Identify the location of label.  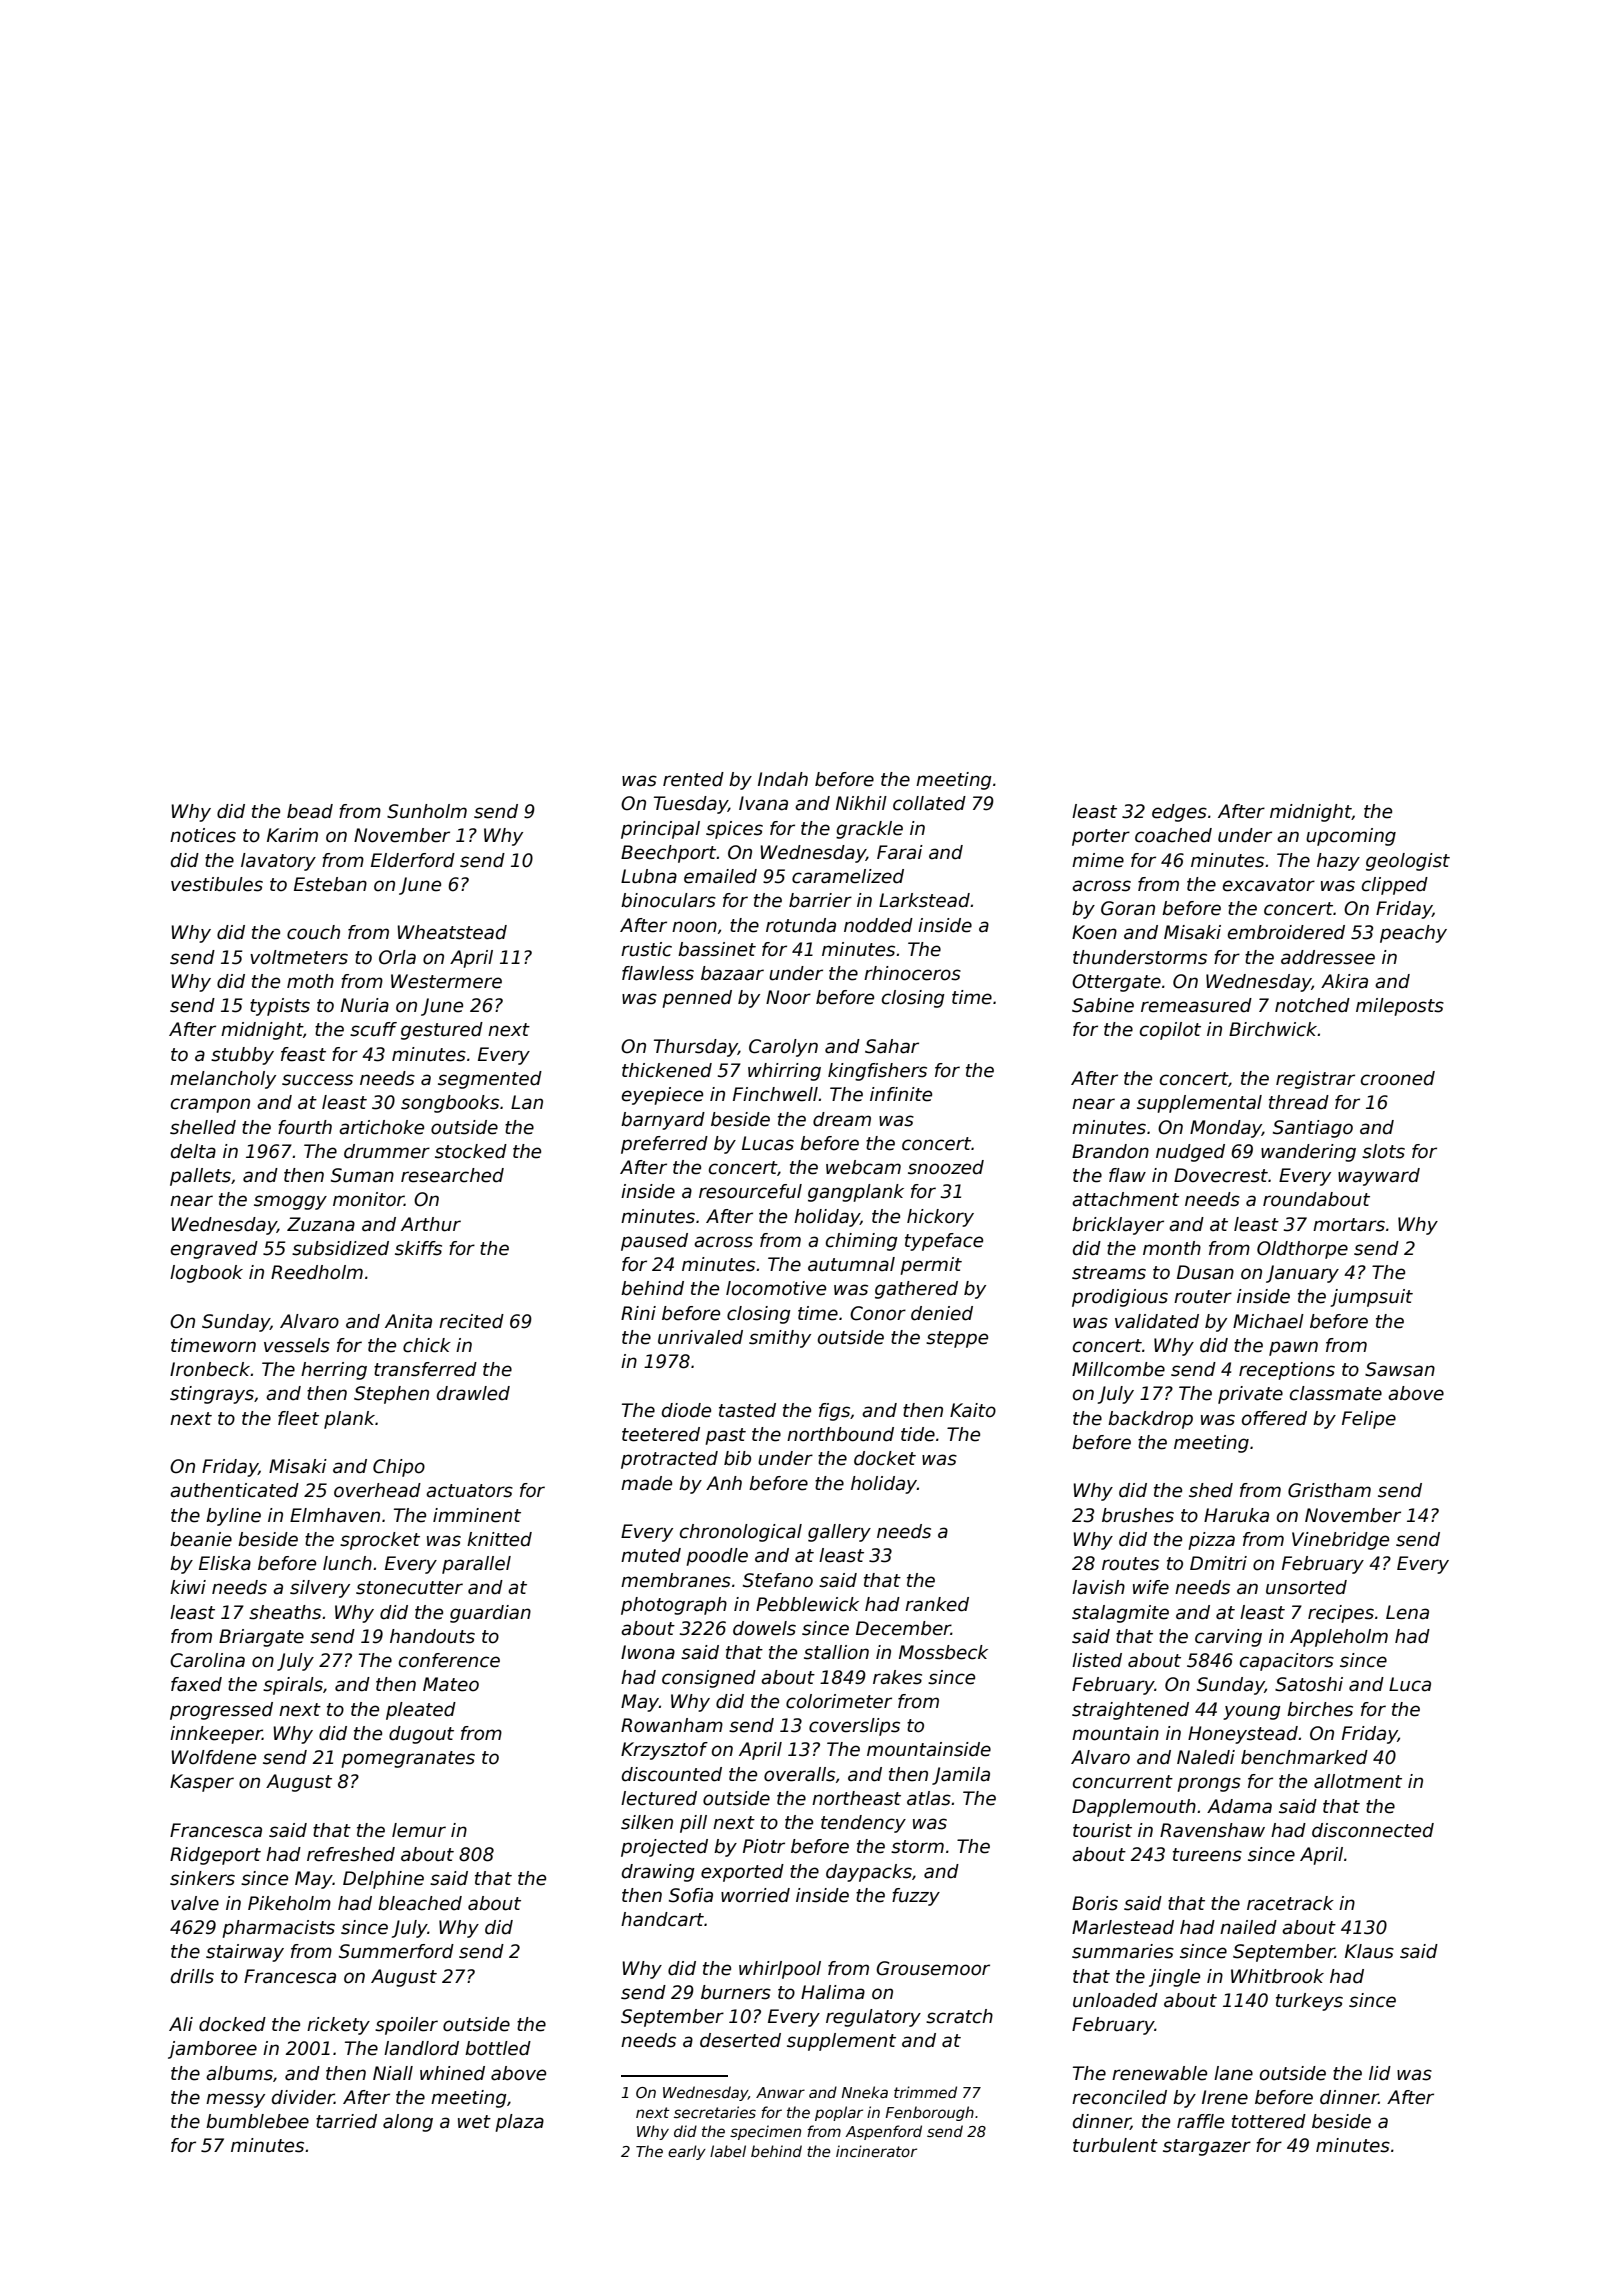
(728, 2151).
